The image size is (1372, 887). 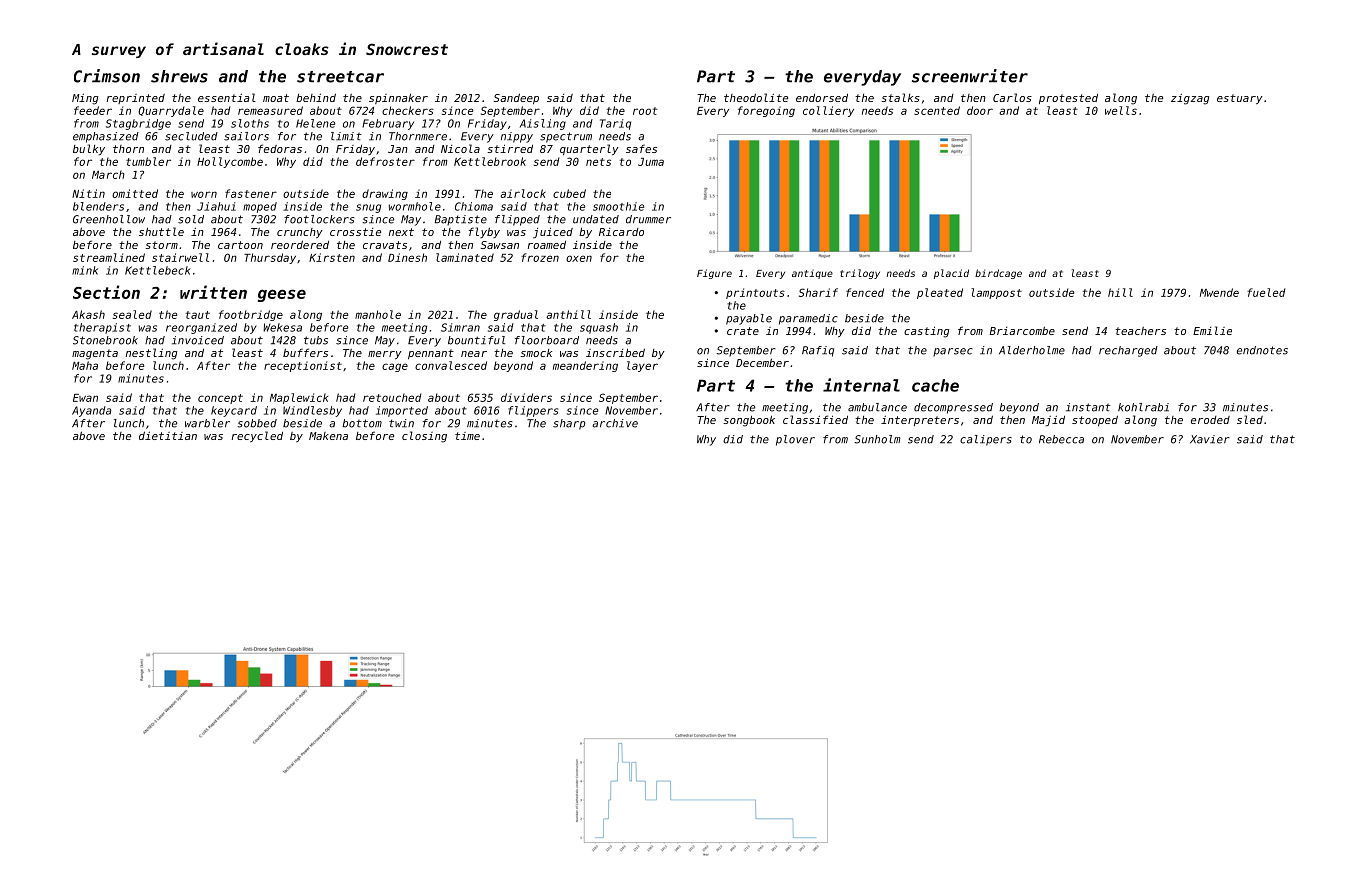 I want to click on fastener, so click(x=251, y=193).
